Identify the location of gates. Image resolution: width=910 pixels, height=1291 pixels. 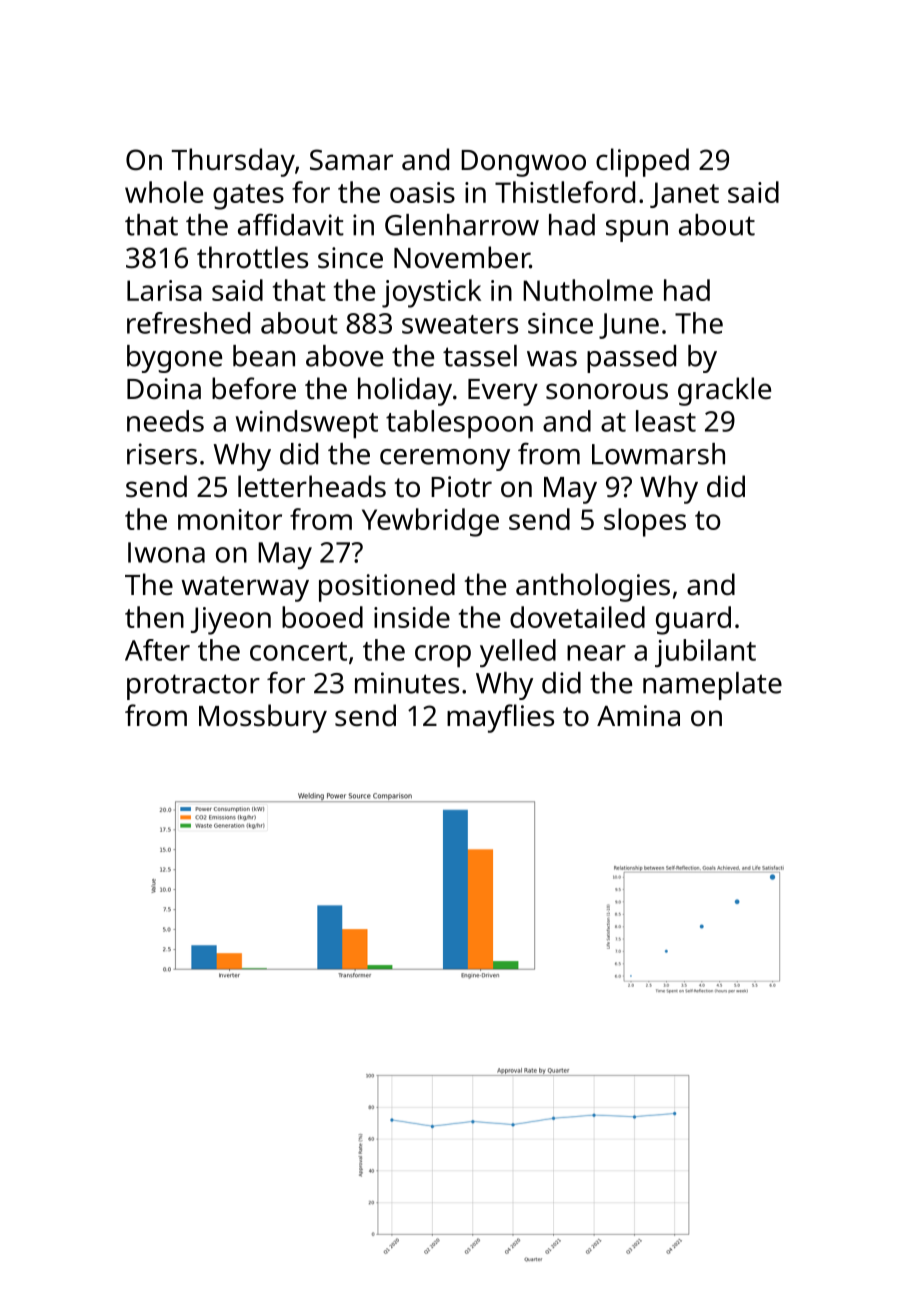
(248, 197).
